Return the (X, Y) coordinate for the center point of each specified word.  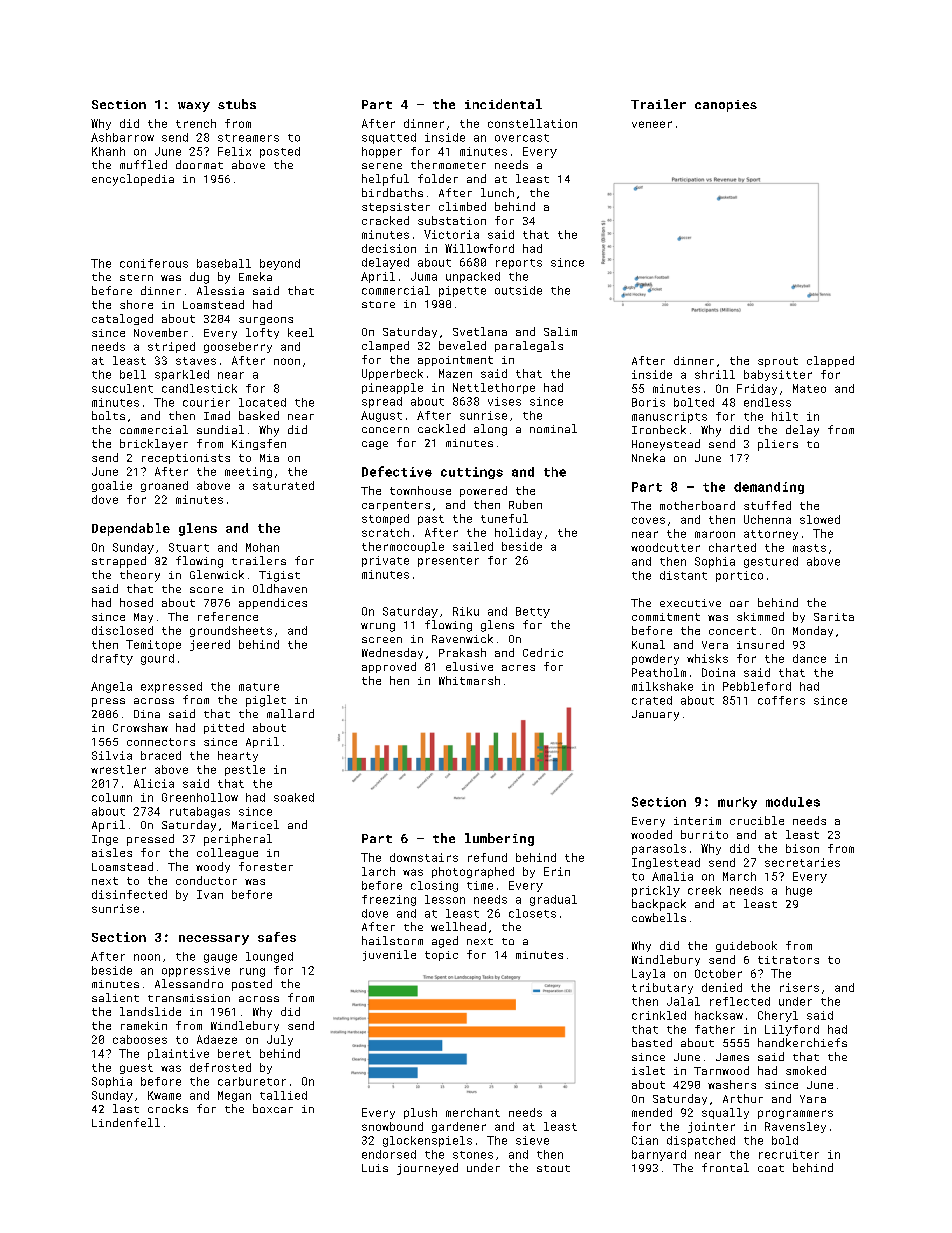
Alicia (154, 783)
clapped (830, 361)
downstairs (424, 857)
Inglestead (666, 863)
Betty (533, 612)
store (378, 304)
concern (385, 430)
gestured (771, 562)
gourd (157, 659)
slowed (820, 519)
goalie (112, 486)
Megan (234, 1096)
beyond (280, 264)
